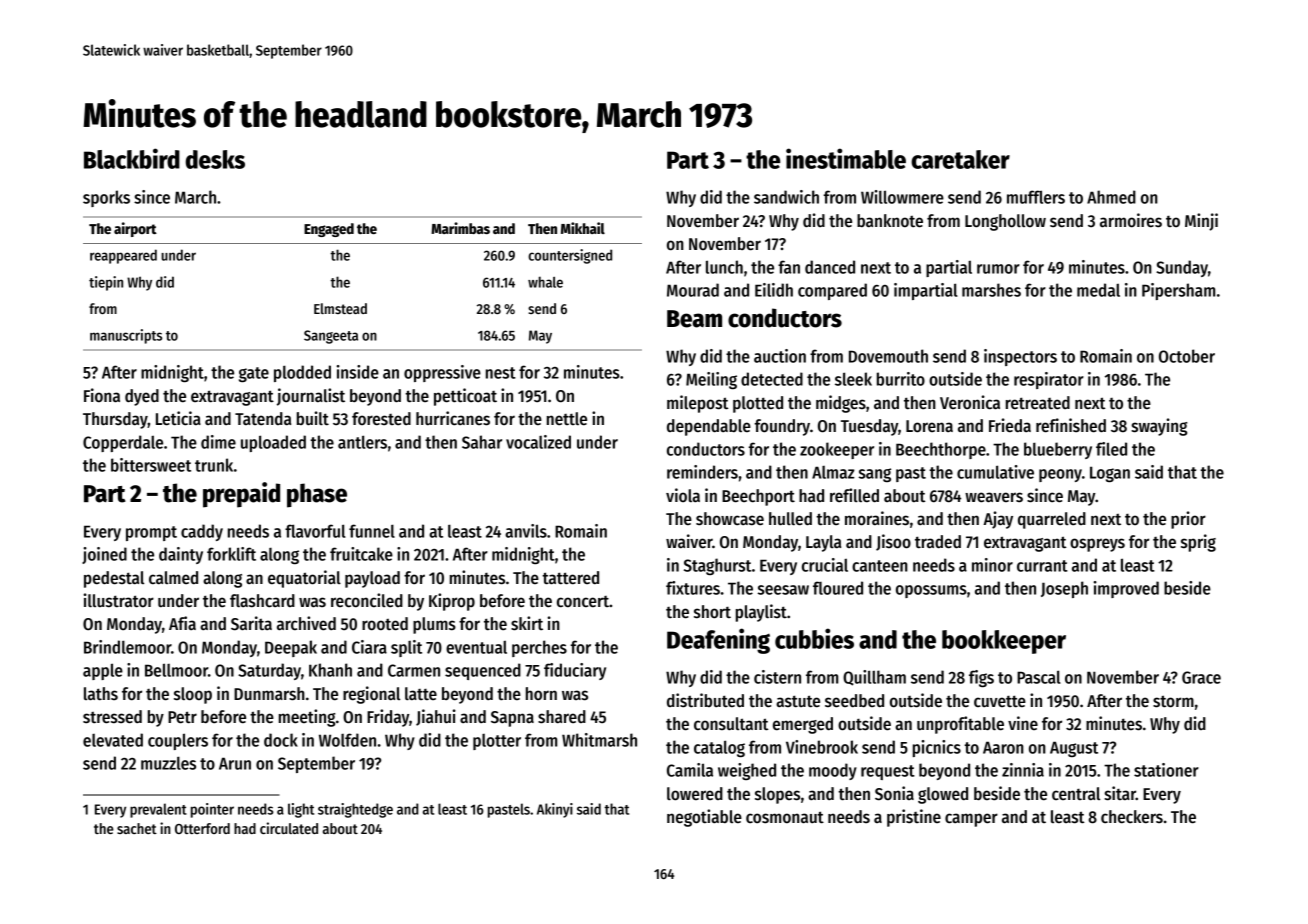 This screenshot has height=924, width=1308. What do you see at coordinates (381, 419) in the screenshot?
I see `forested` at bounding box center [381, 419].
